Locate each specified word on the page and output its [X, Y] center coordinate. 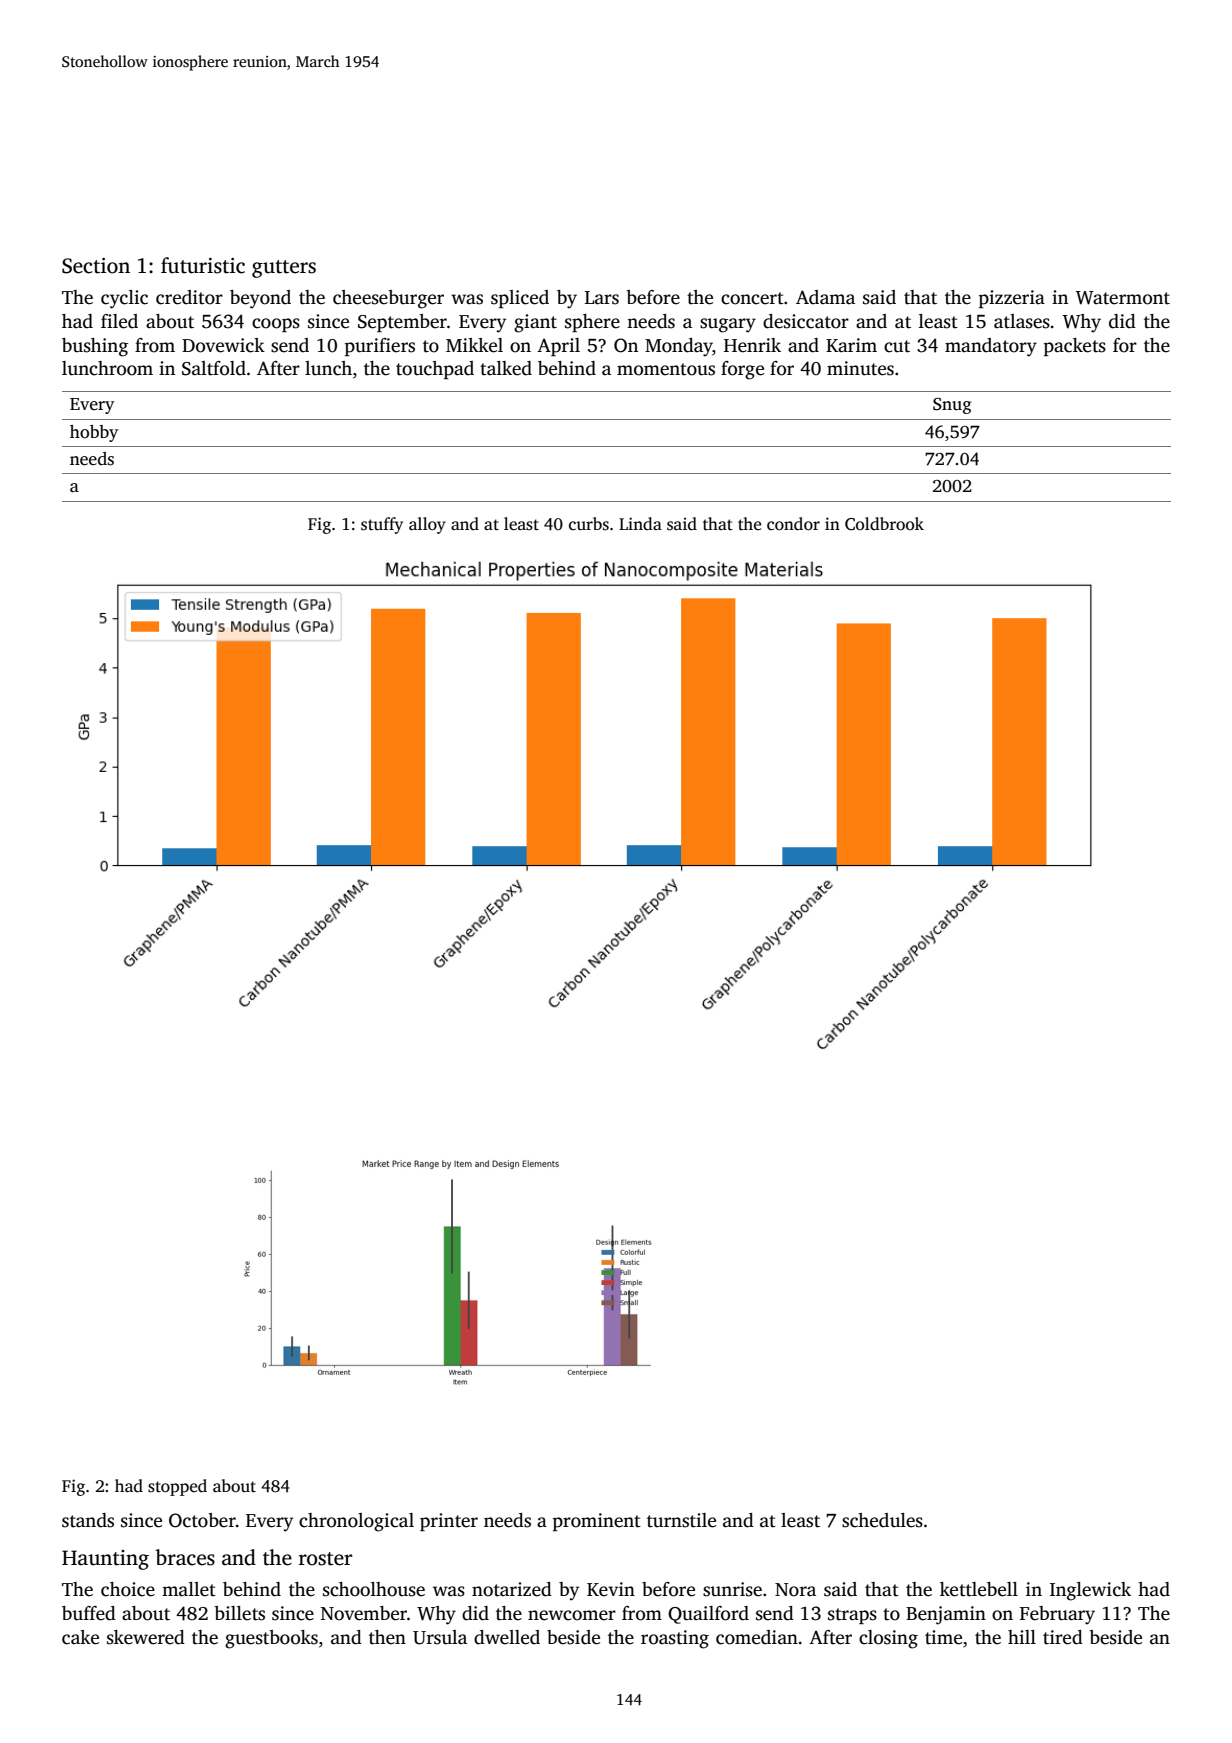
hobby [94, 433]
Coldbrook [884, 524]
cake [80, 1637]
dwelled [507, 1637]
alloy [427, 525]
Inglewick [1090, 1591]
